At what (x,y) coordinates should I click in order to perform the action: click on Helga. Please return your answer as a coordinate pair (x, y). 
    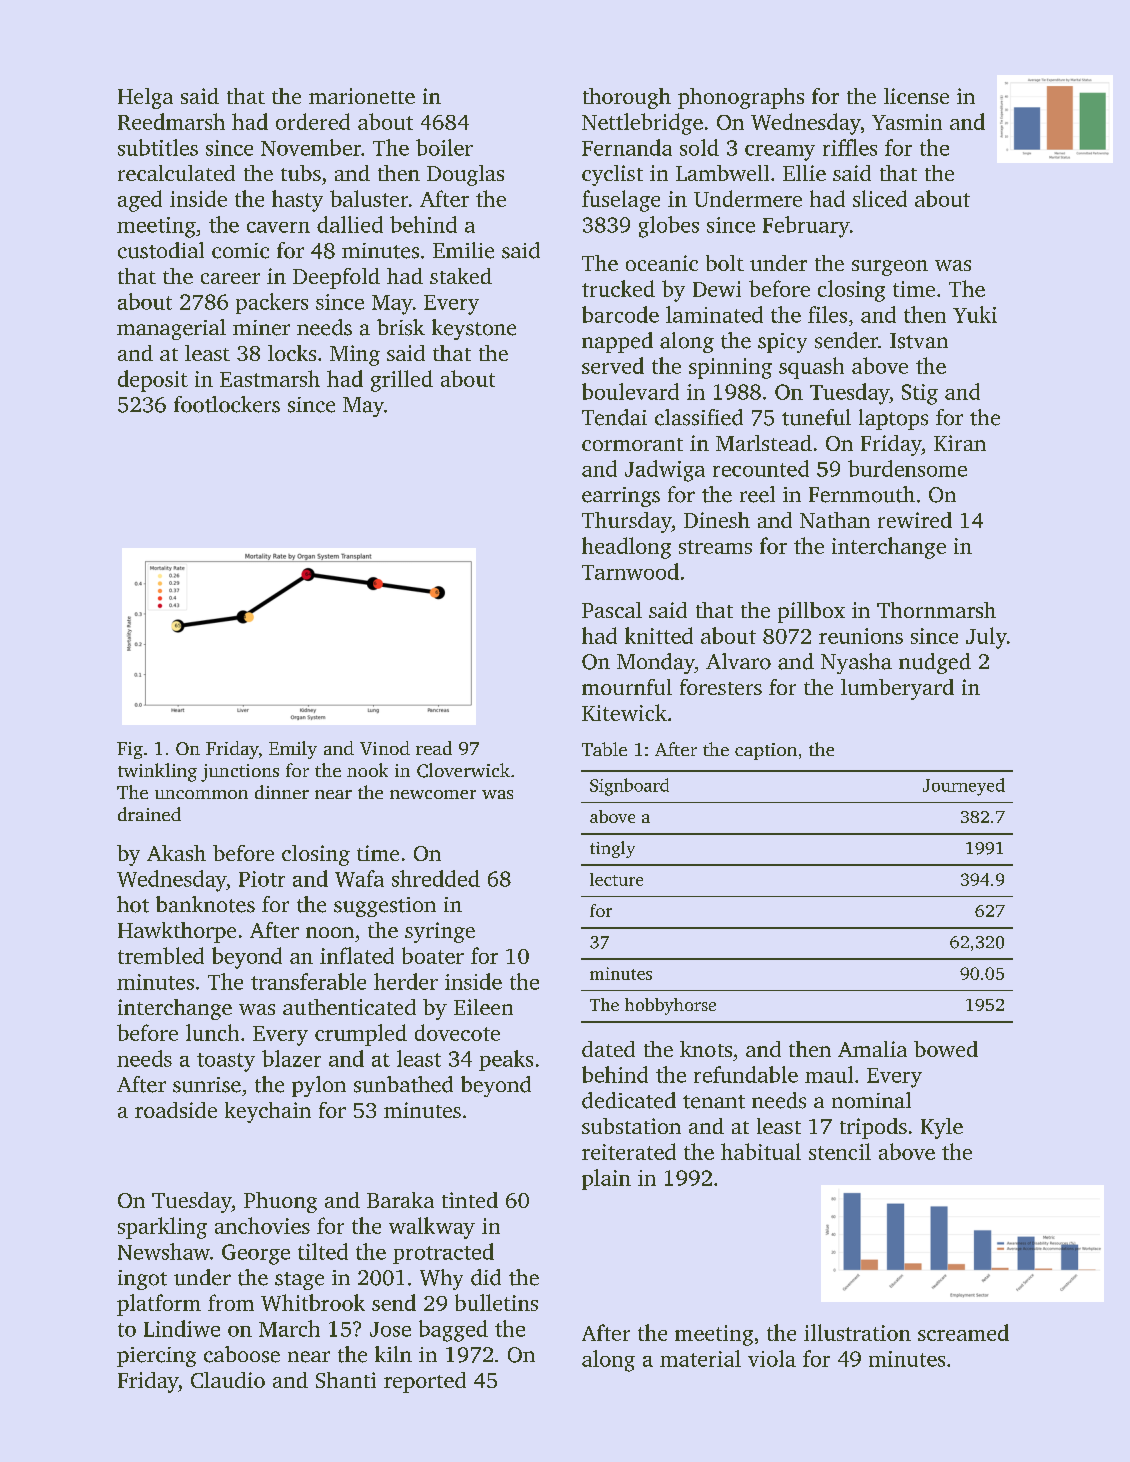
    Looking at the image, I should click on (145, 98).
